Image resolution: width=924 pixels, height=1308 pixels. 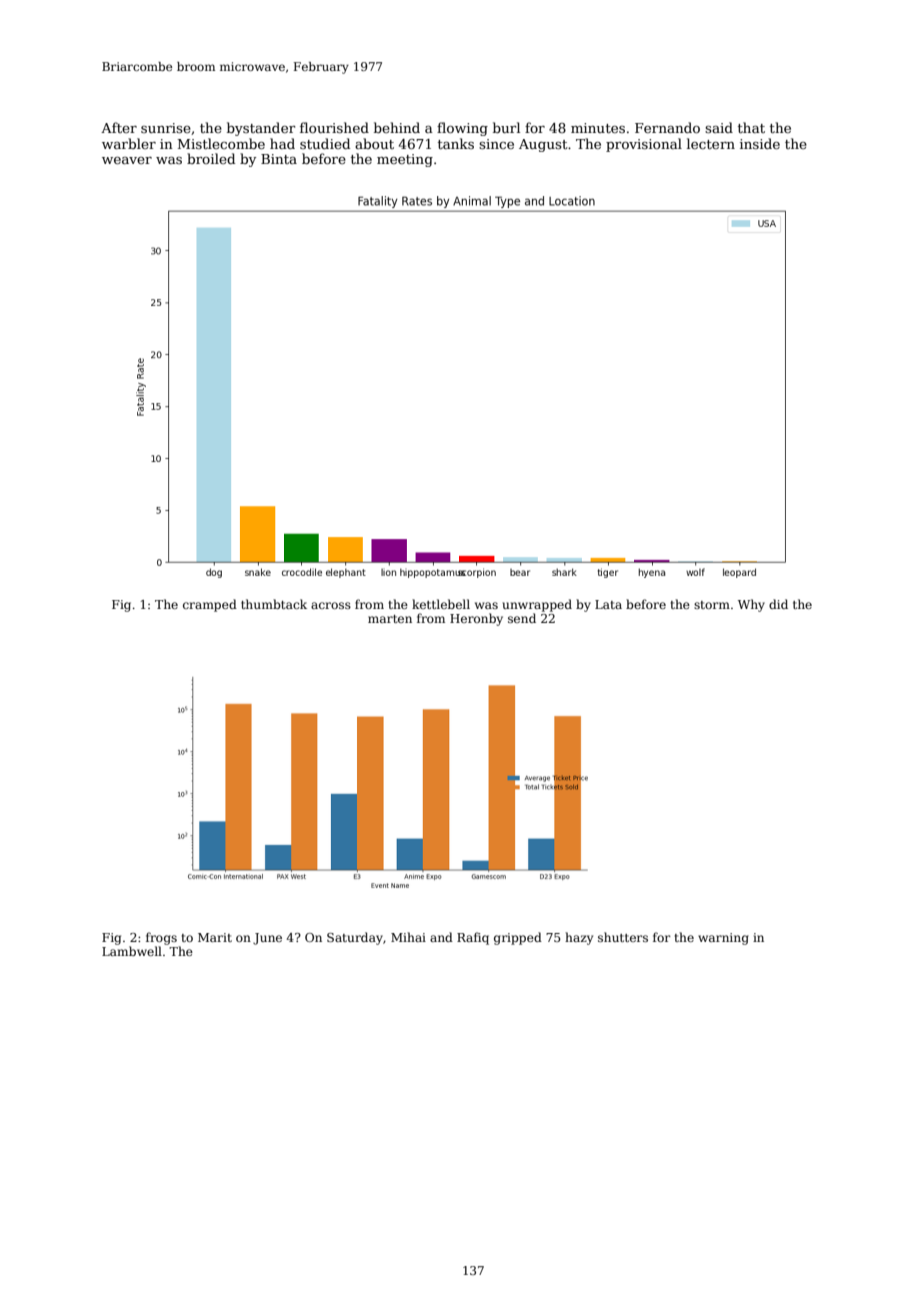 What do you see at coordinates (711, 143) in the screenshot?
I see `lectern` at bounding box center [711, 143].
